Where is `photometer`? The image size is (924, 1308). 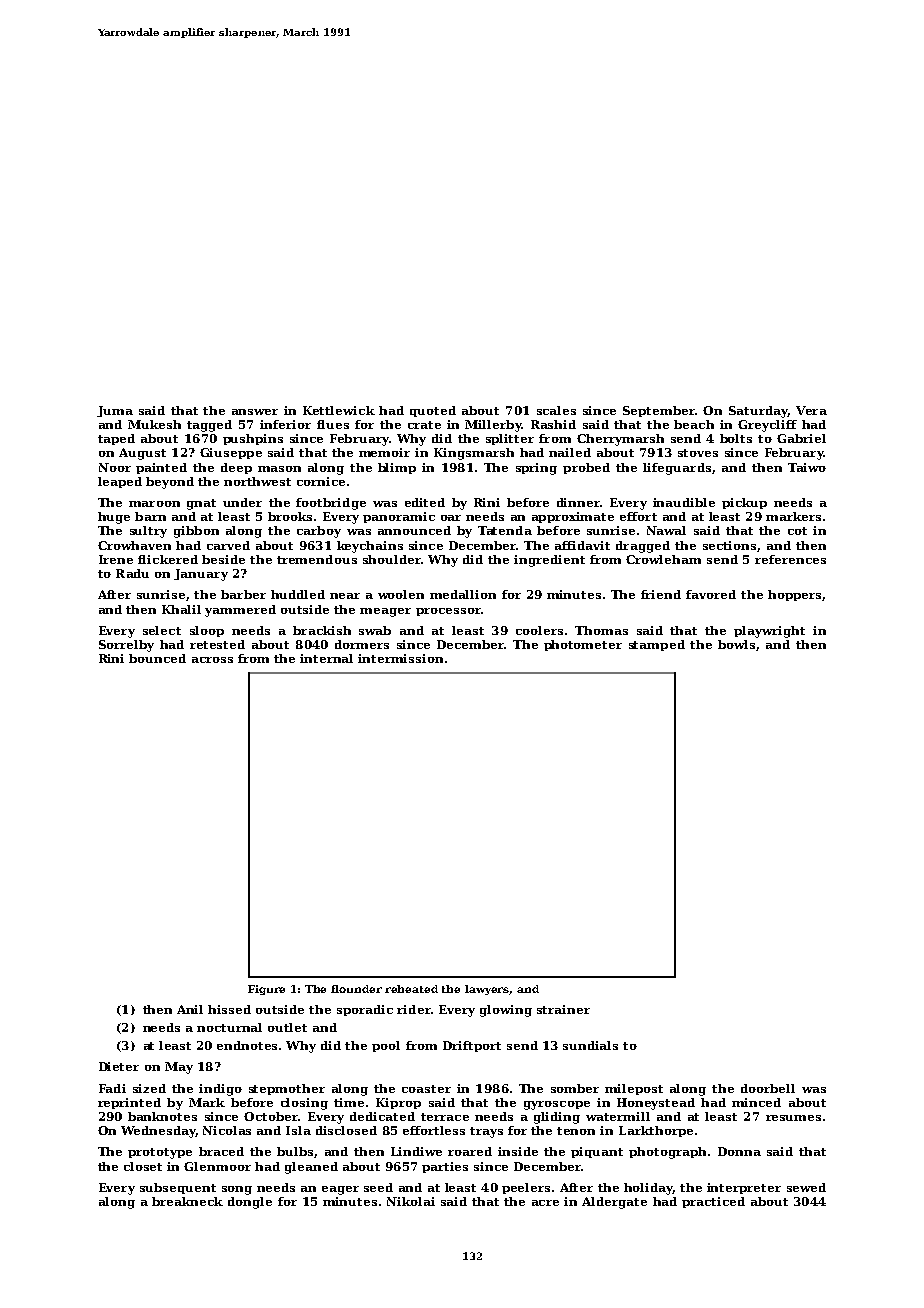 photometer is located at coordinates (583, 645).
